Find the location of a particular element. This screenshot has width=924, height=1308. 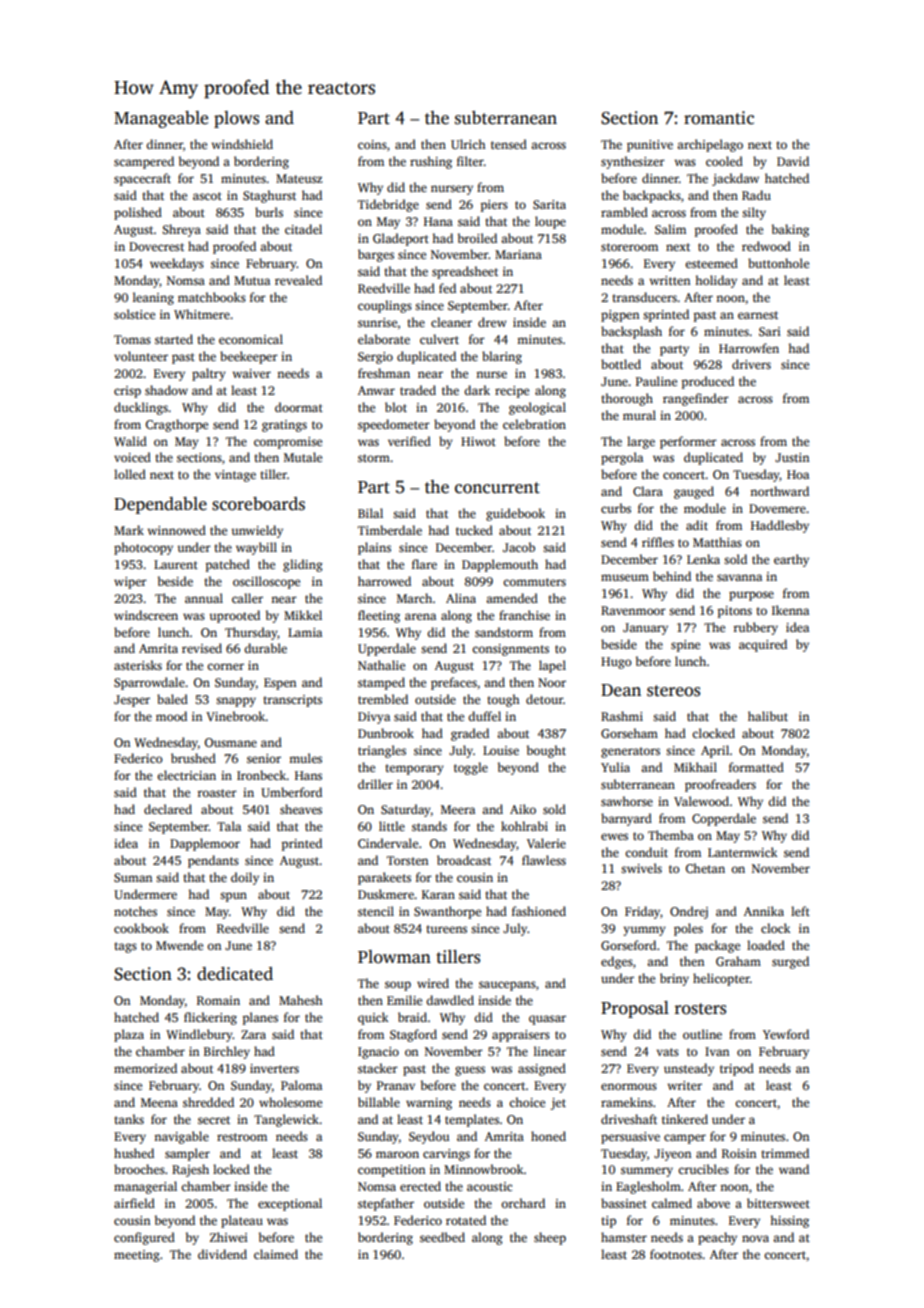

dividend is located at coordinates (222, 1254).
